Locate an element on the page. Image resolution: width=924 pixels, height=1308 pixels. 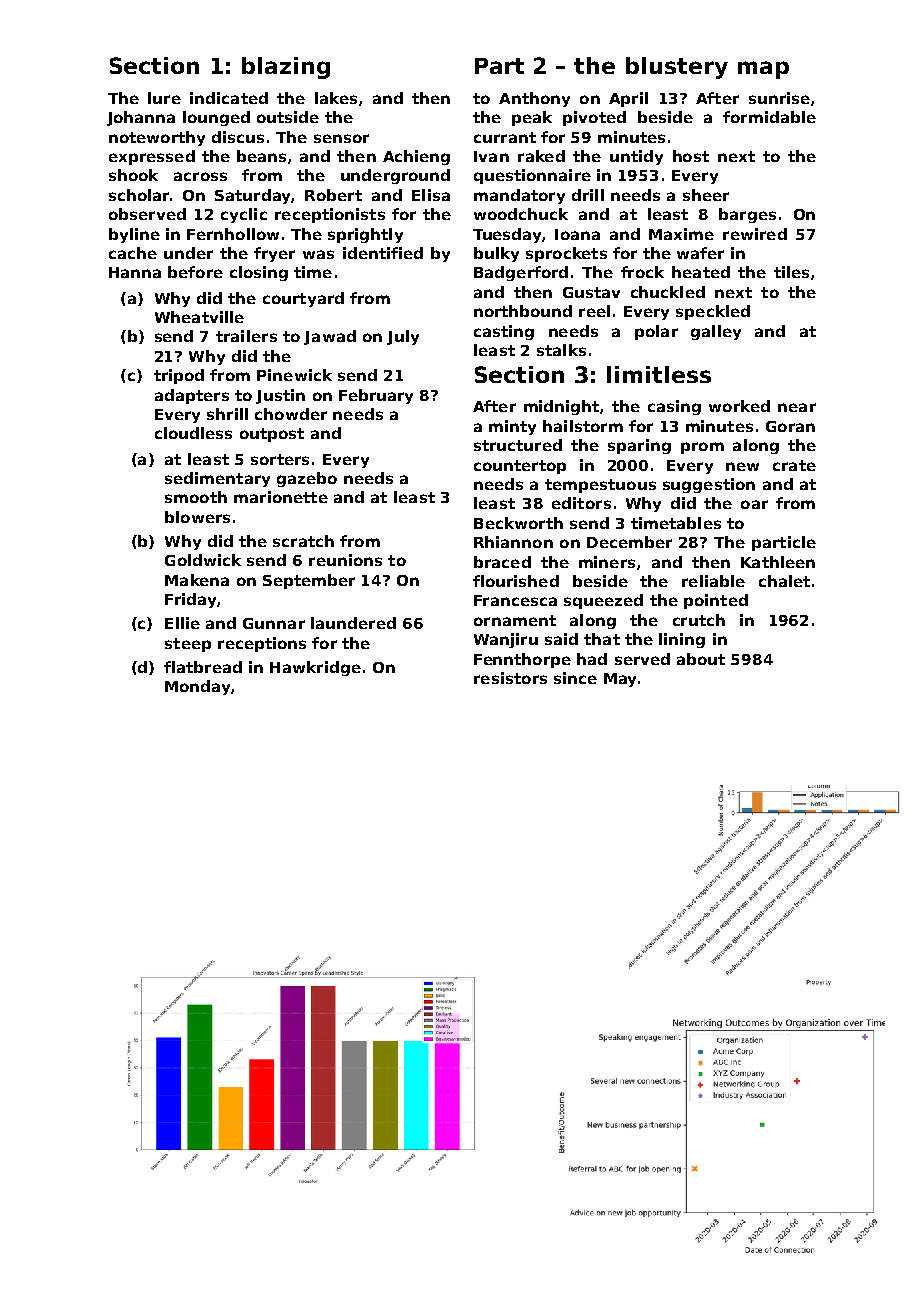
Pinewick is located at coordinates (294, 375).
